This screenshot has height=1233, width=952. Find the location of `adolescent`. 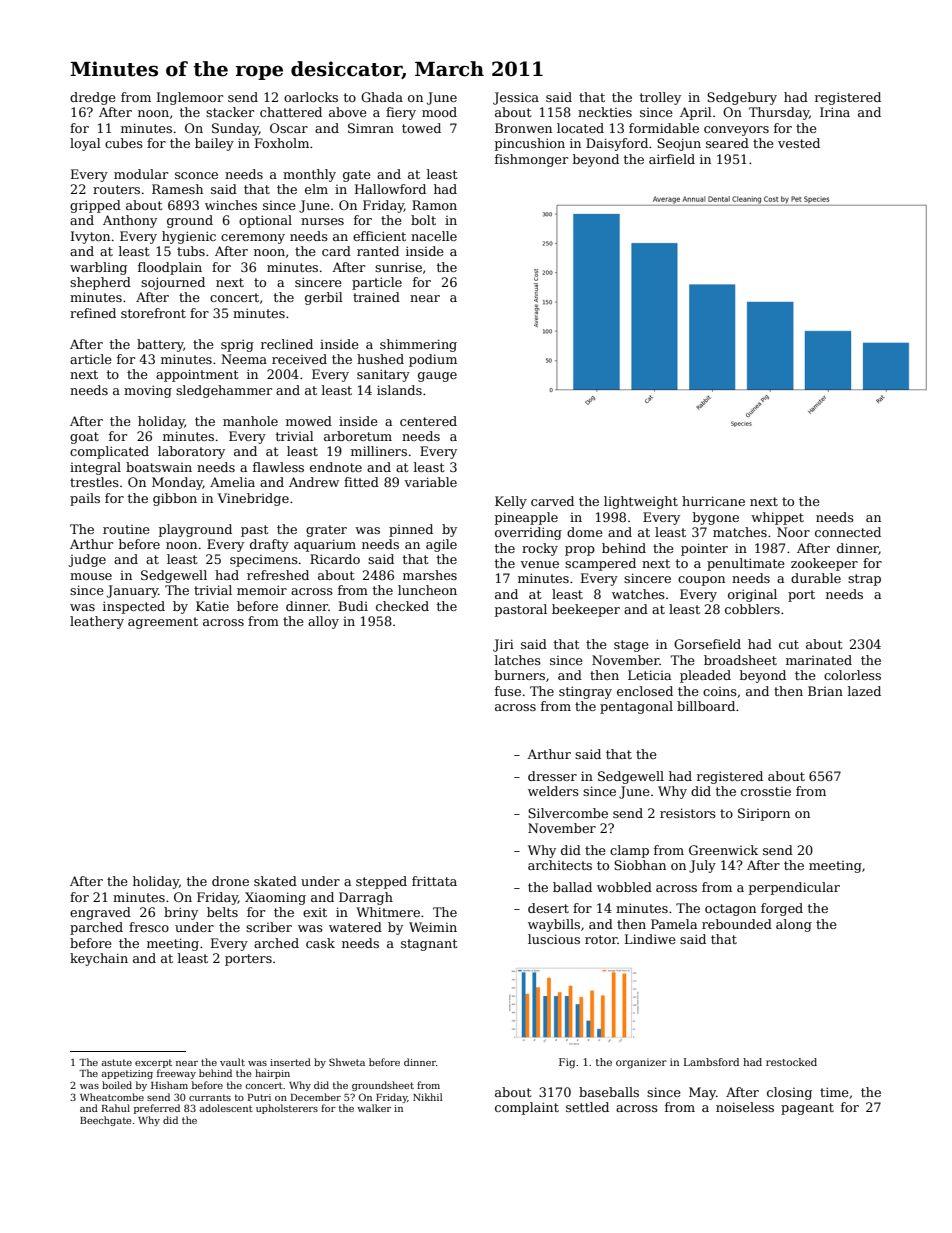

adolescent is located at coordinates (226, 1108).
